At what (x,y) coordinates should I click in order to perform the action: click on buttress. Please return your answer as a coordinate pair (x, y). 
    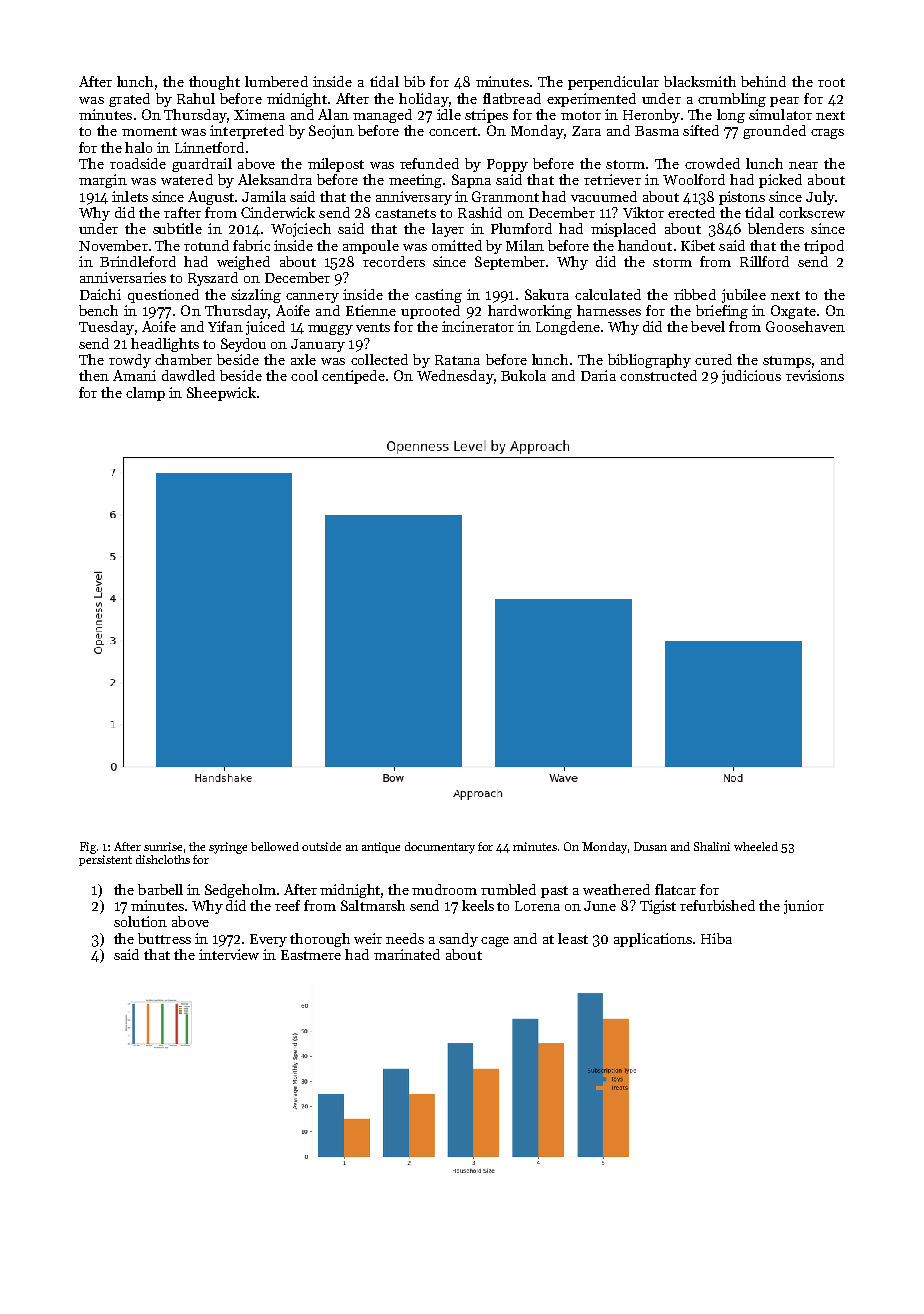
    Looking at the image, I should click on (164, 938).
